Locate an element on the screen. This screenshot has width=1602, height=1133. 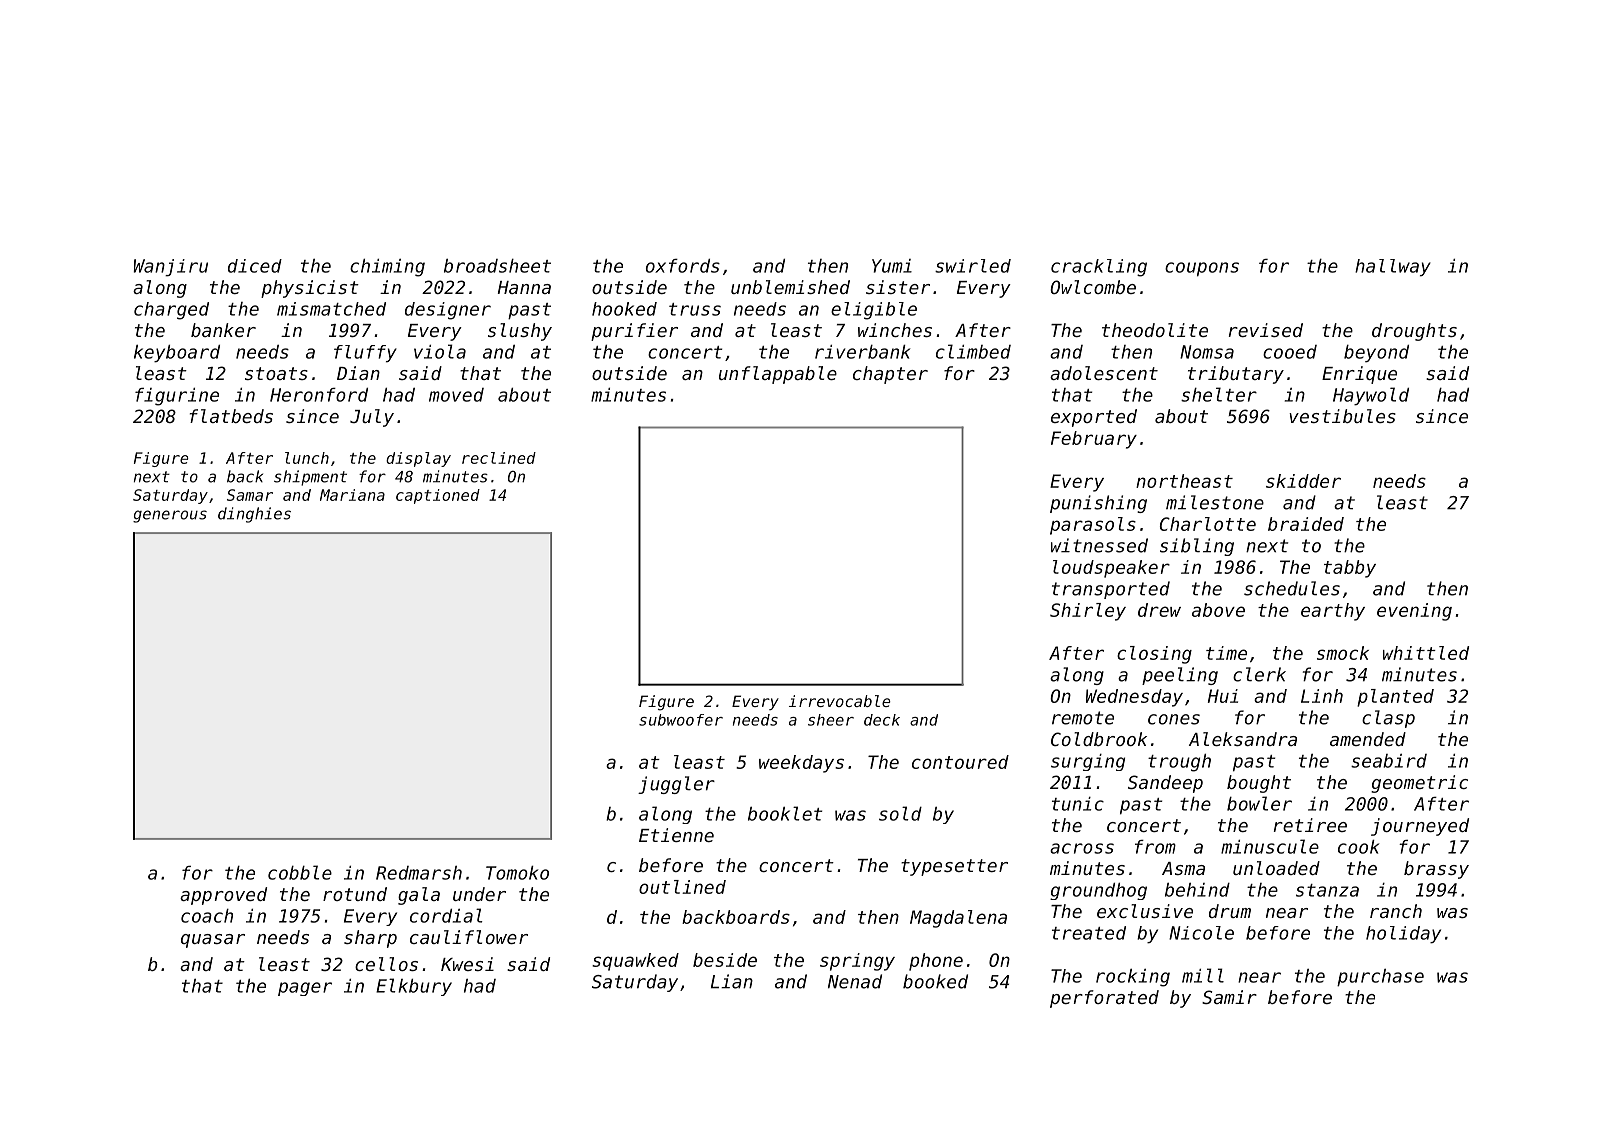
skidder is located at coordinates (1303, 481).
